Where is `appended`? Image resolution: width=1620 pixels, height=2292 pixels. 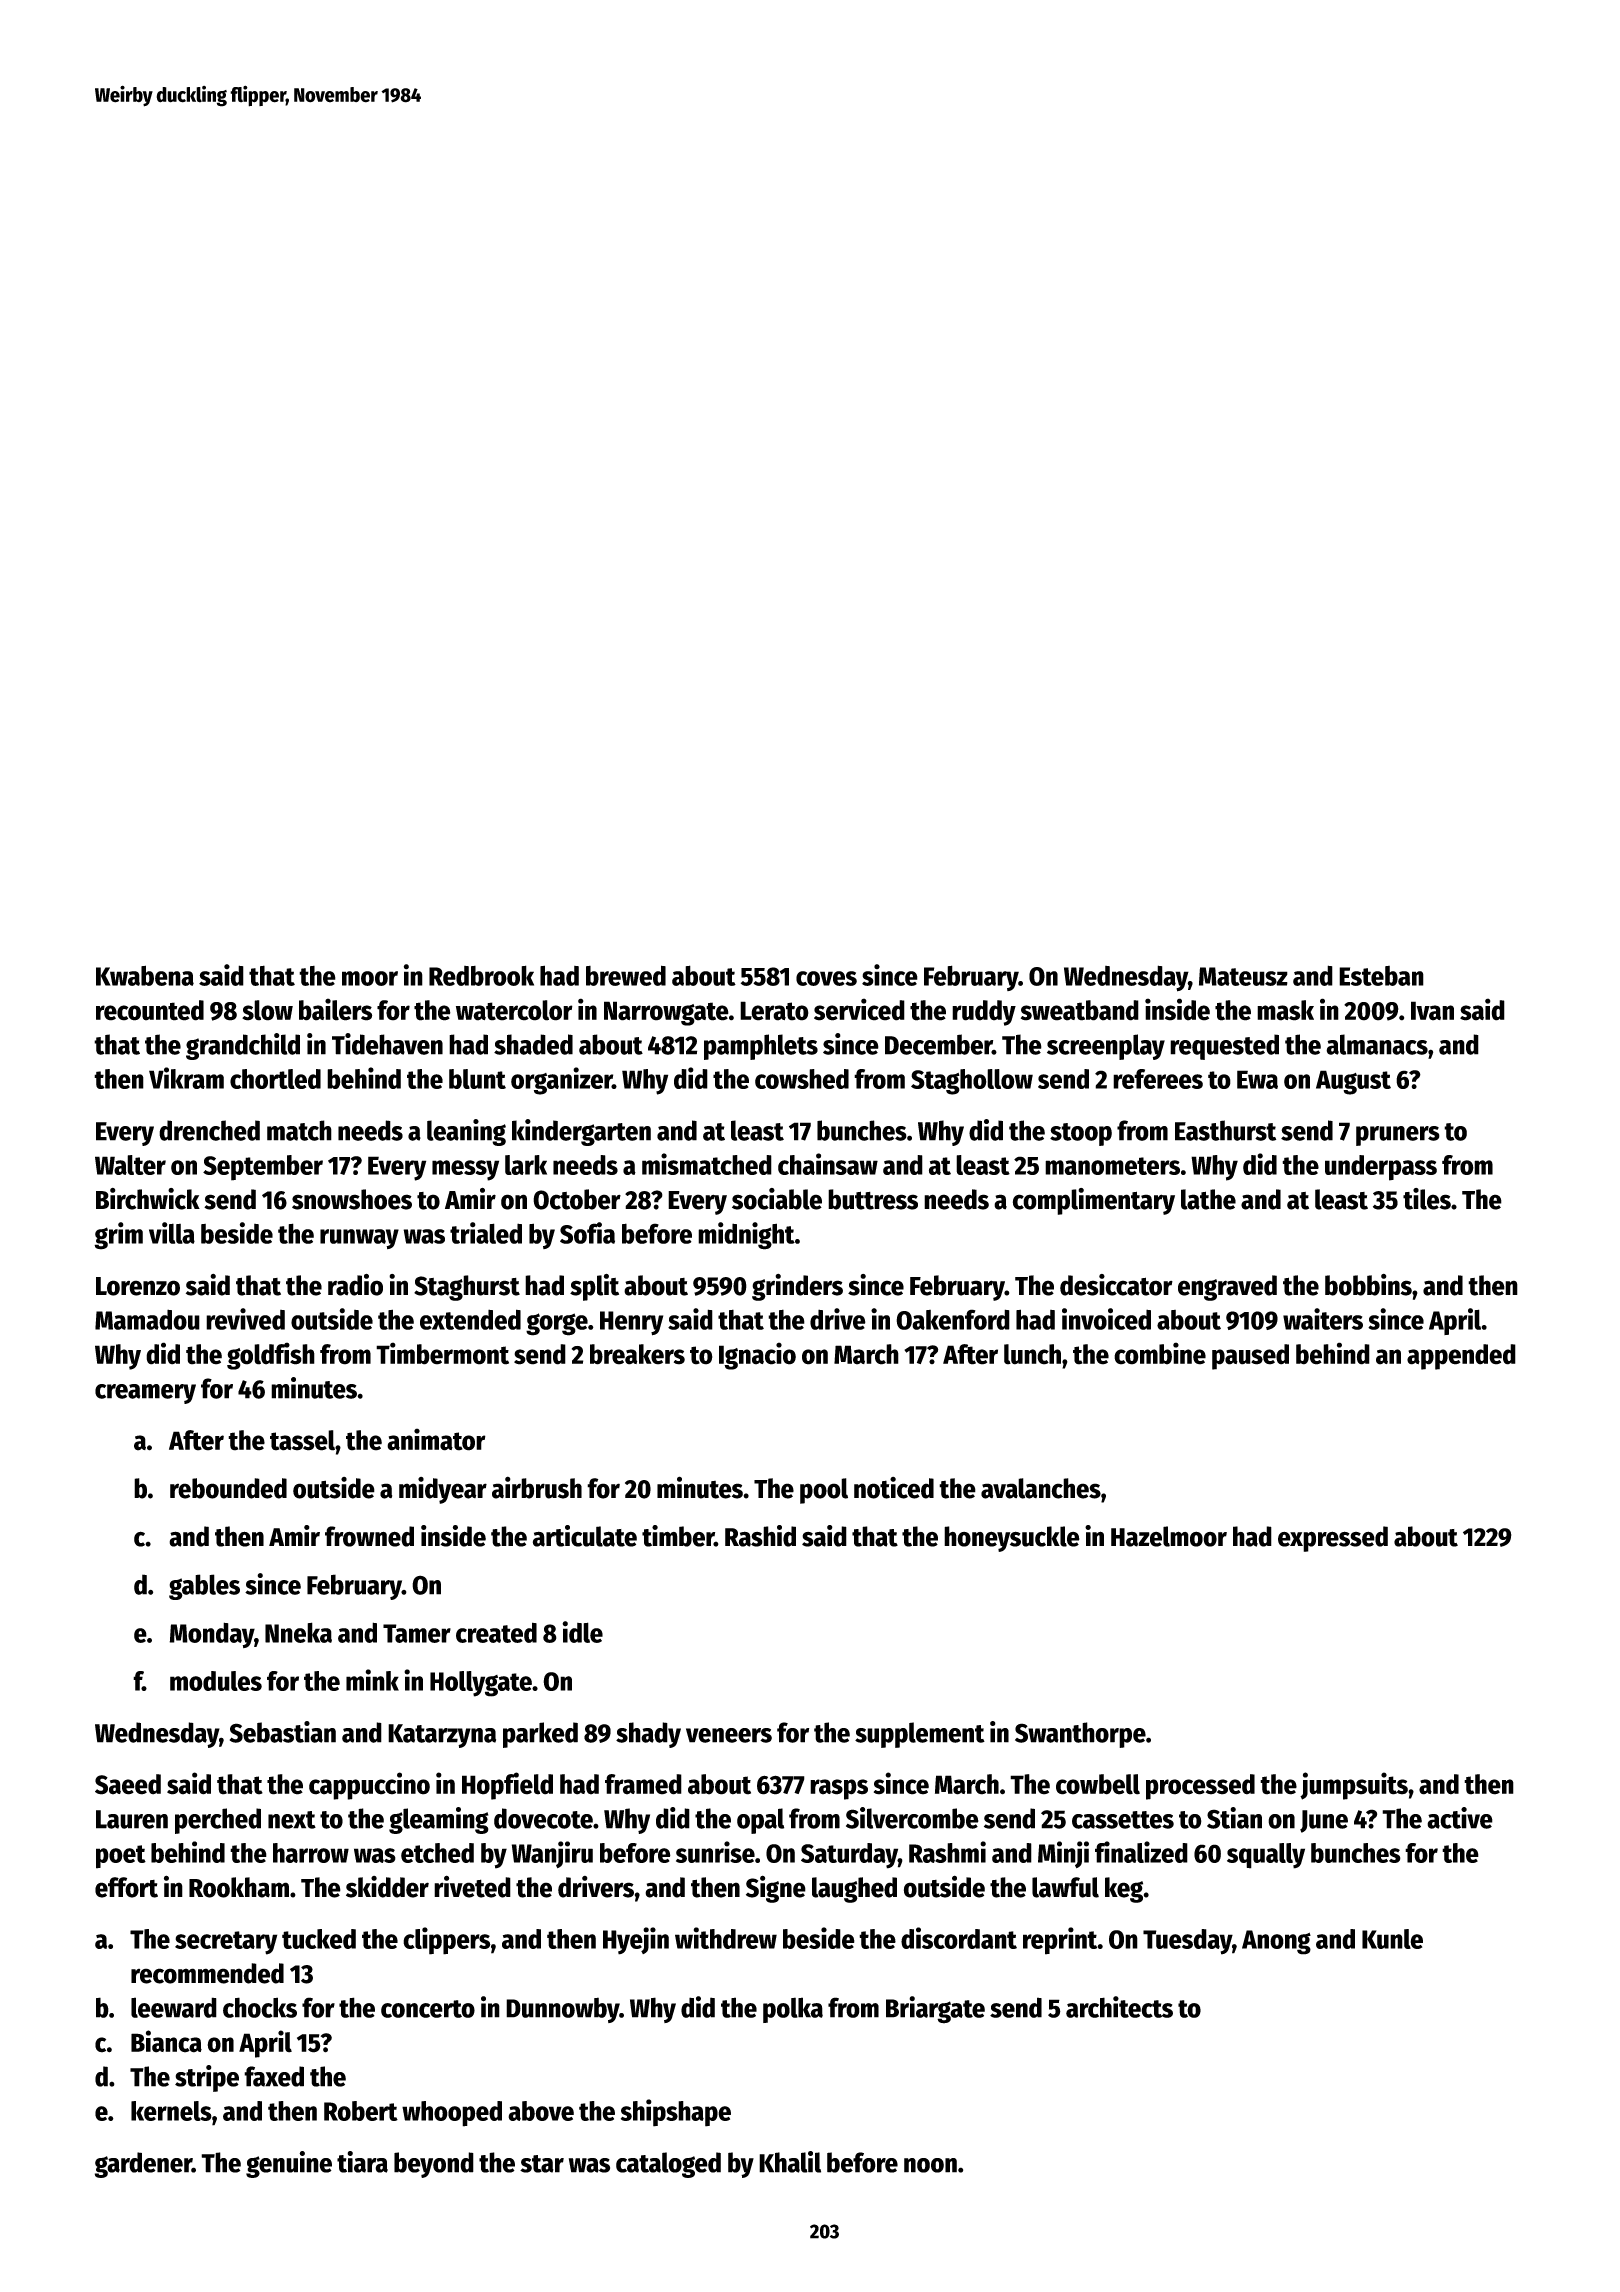 appended is located at coordinates (1461, 1357).
